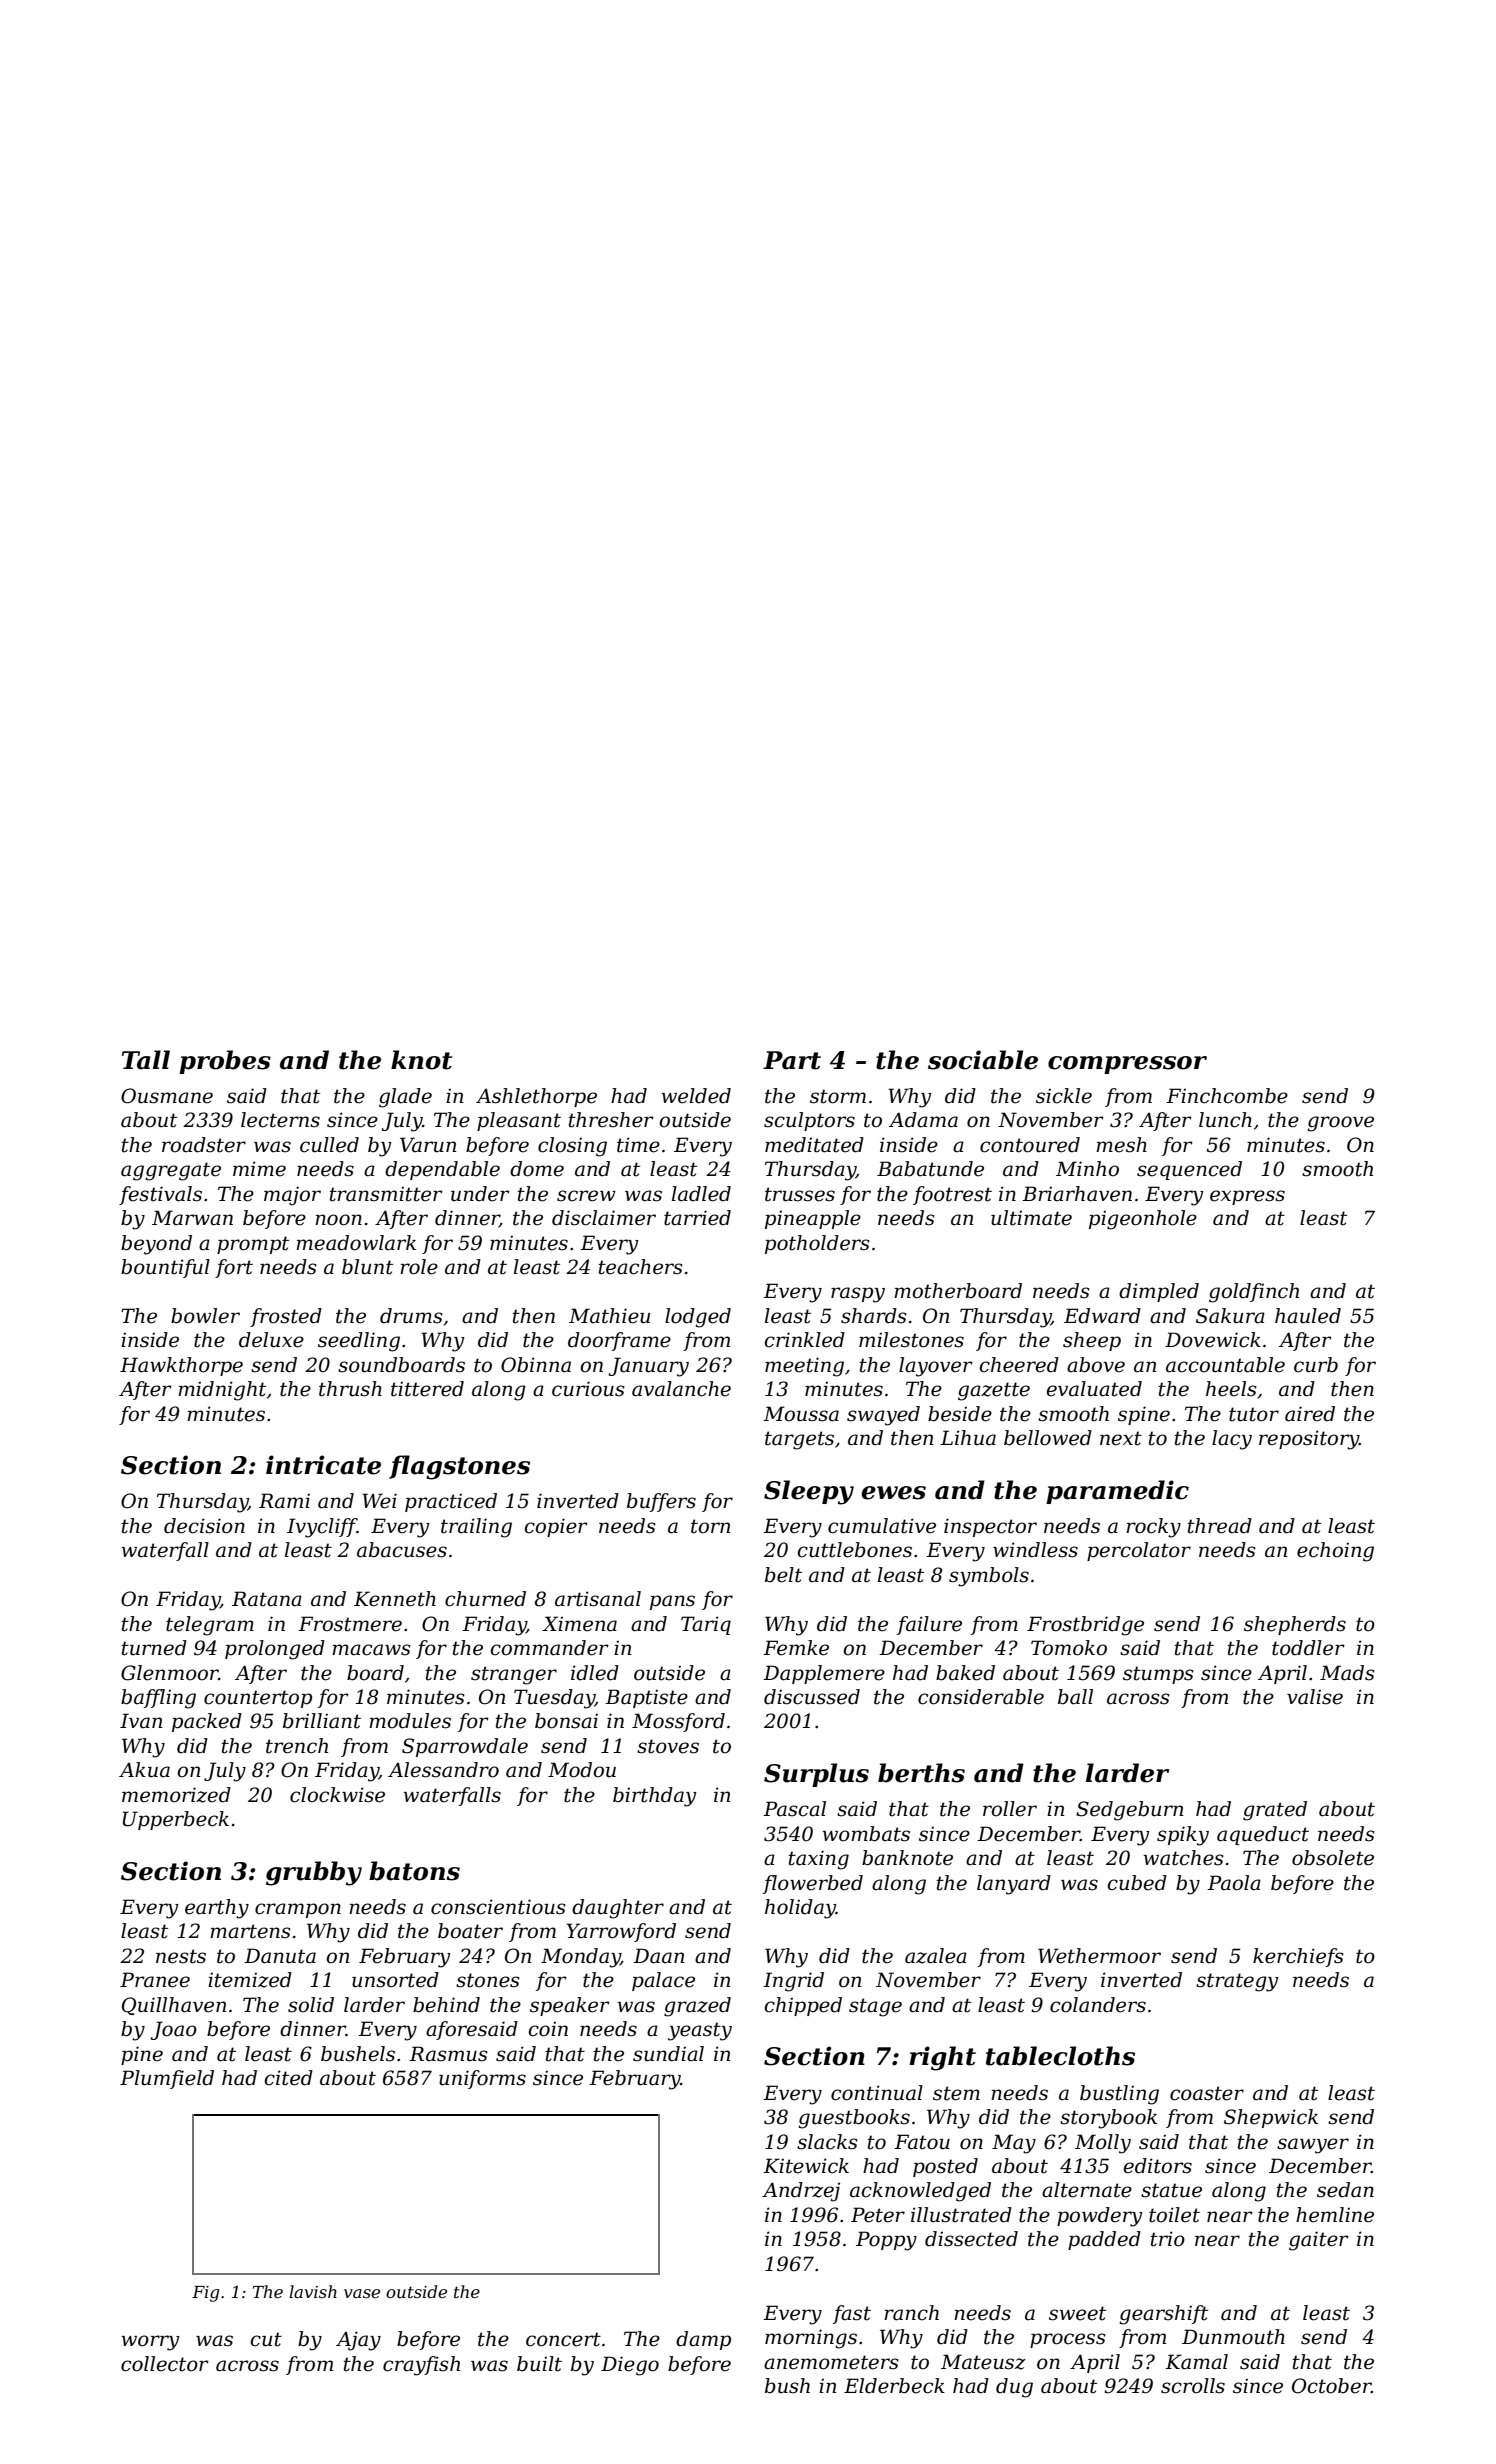 Image resolution: width=1496 pixels, height=2464 pixels. What do you see at coordinates (258, 1699) in the screenshot?
I see `countertop` at bounding box center [258, 1699].
